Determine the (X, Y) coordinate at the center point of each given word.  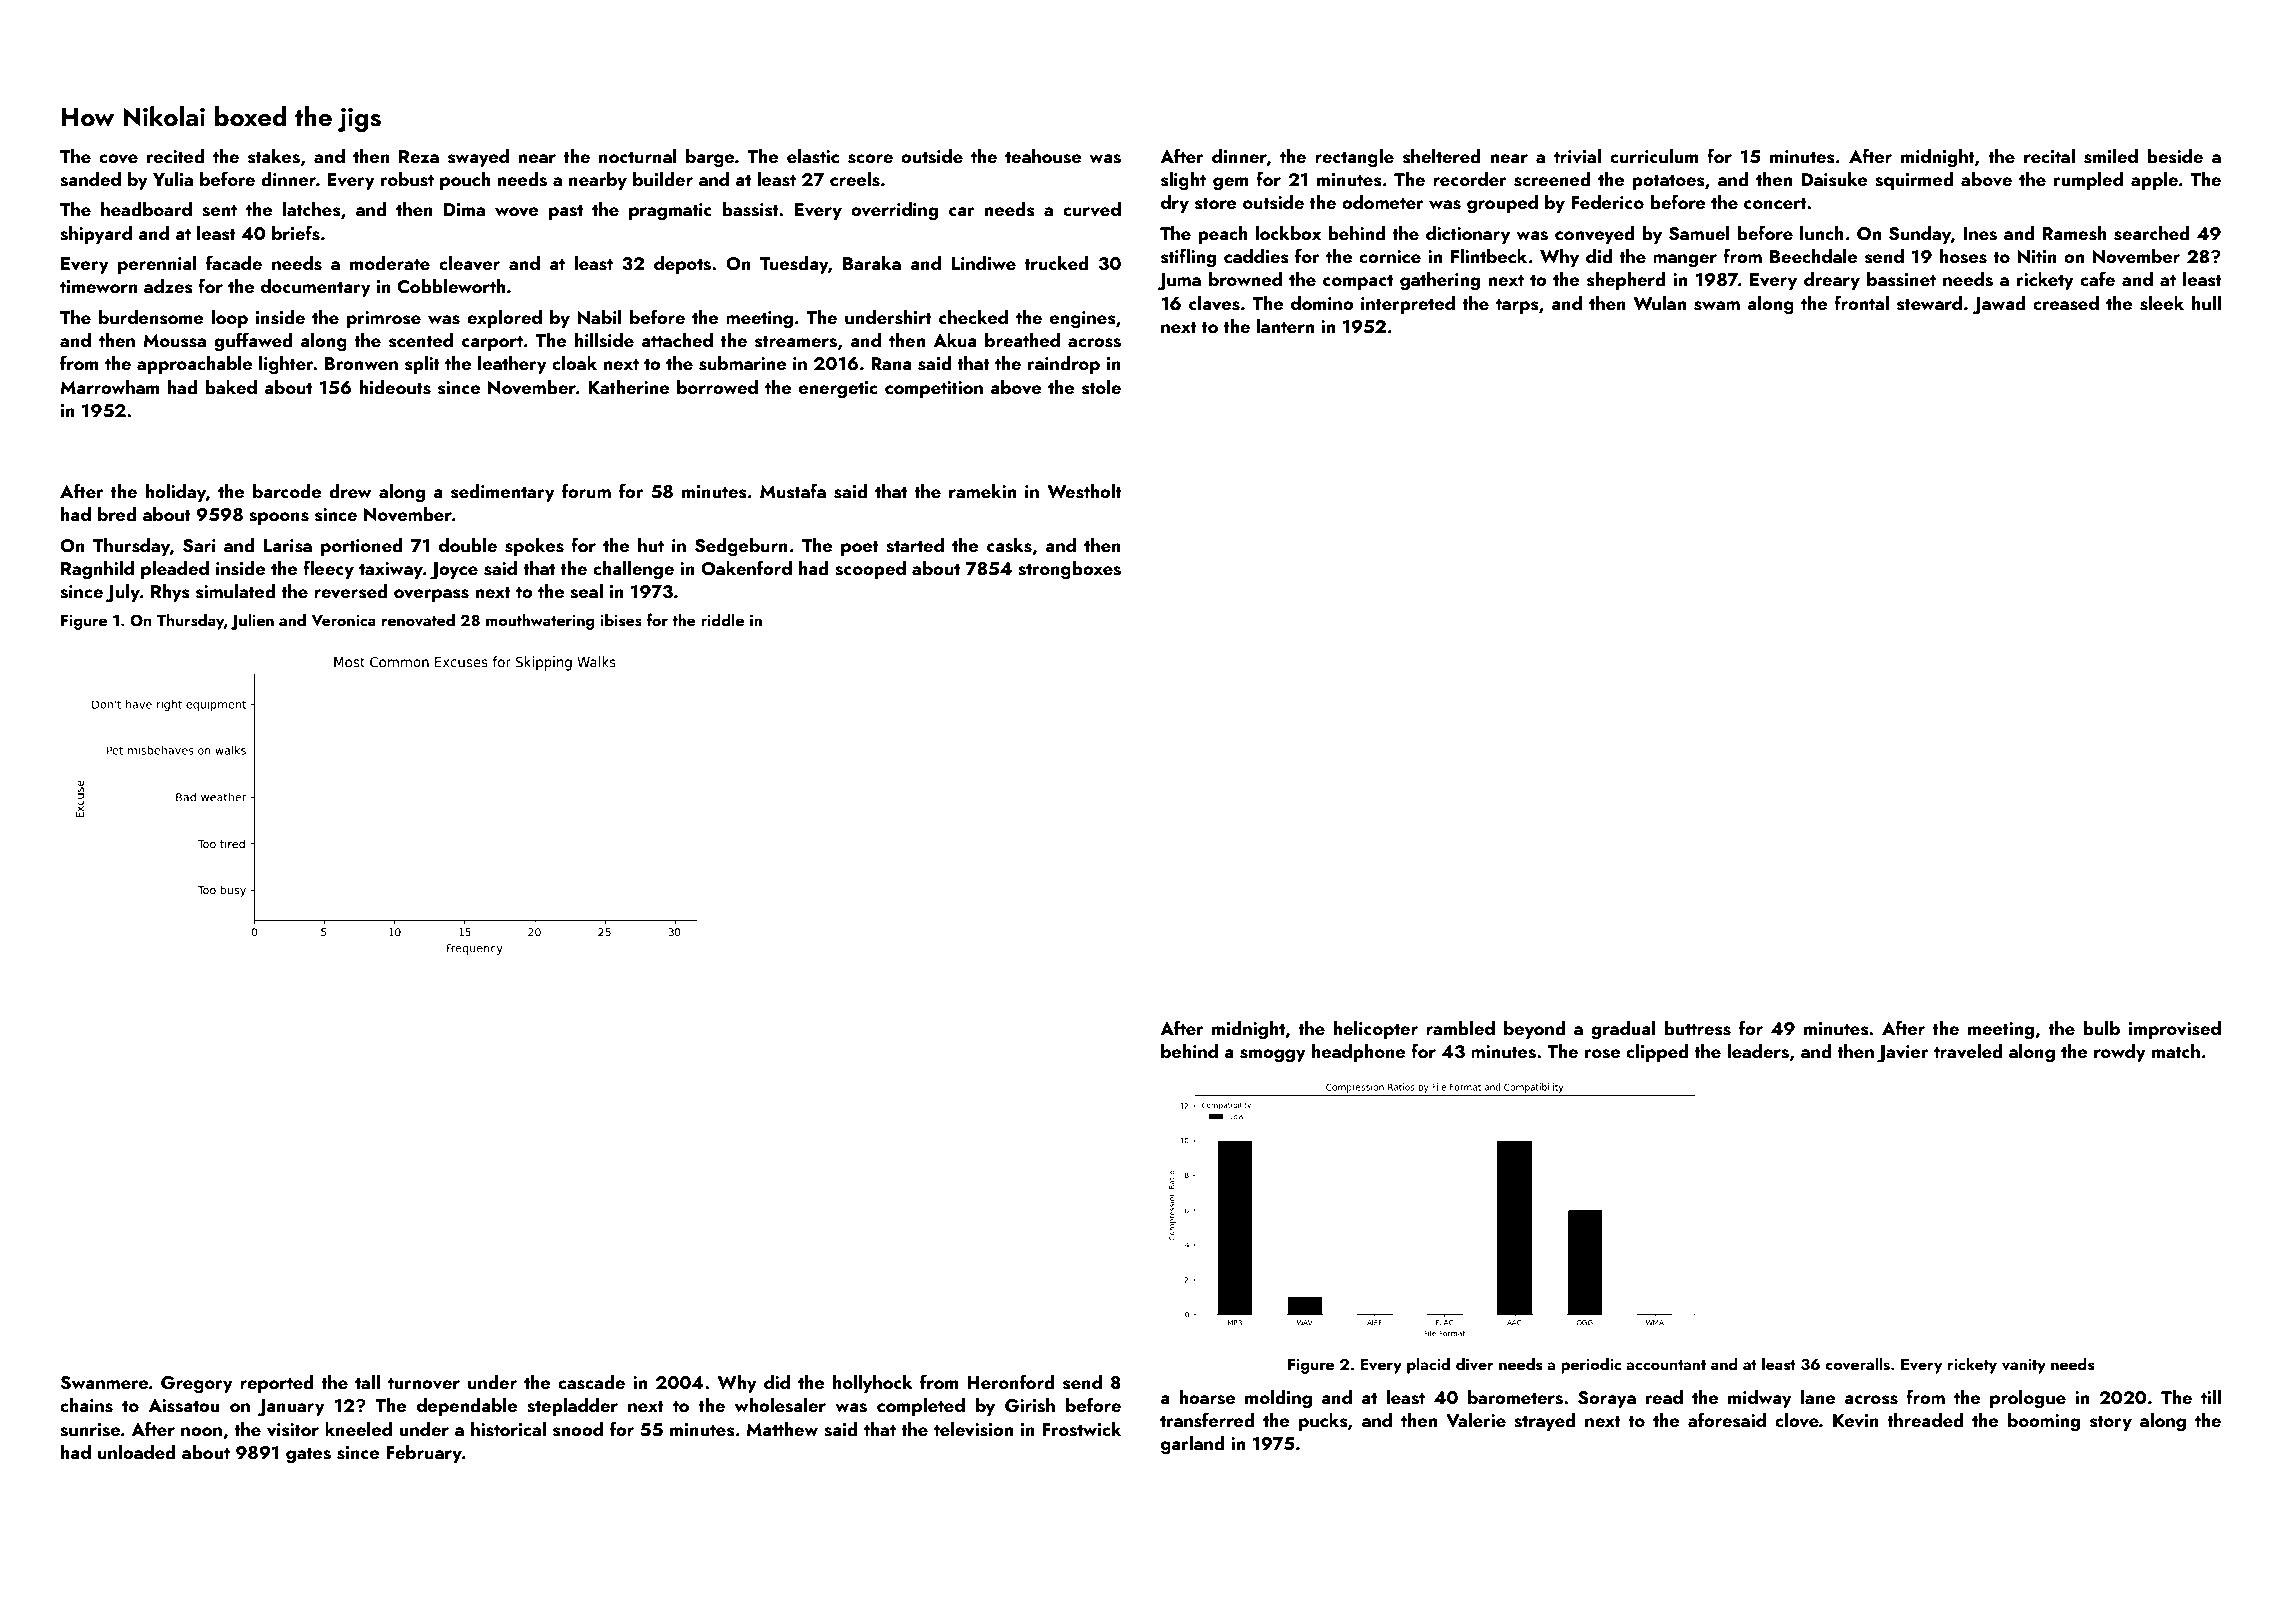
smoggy (1273, 1056)
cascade (591, 1382)
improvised (2175, 1030)
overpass (431, 595)
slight (1183, 181)
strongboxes (1069, 570)
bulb (2101, 1028)
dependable (467, 1407)
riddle (722, 619)
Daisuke (1834, 179)
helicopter (1375, 1030)
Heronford (1011, 1381)
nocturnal (638, 156)
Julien (252, 621)
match (2176, 1051)
